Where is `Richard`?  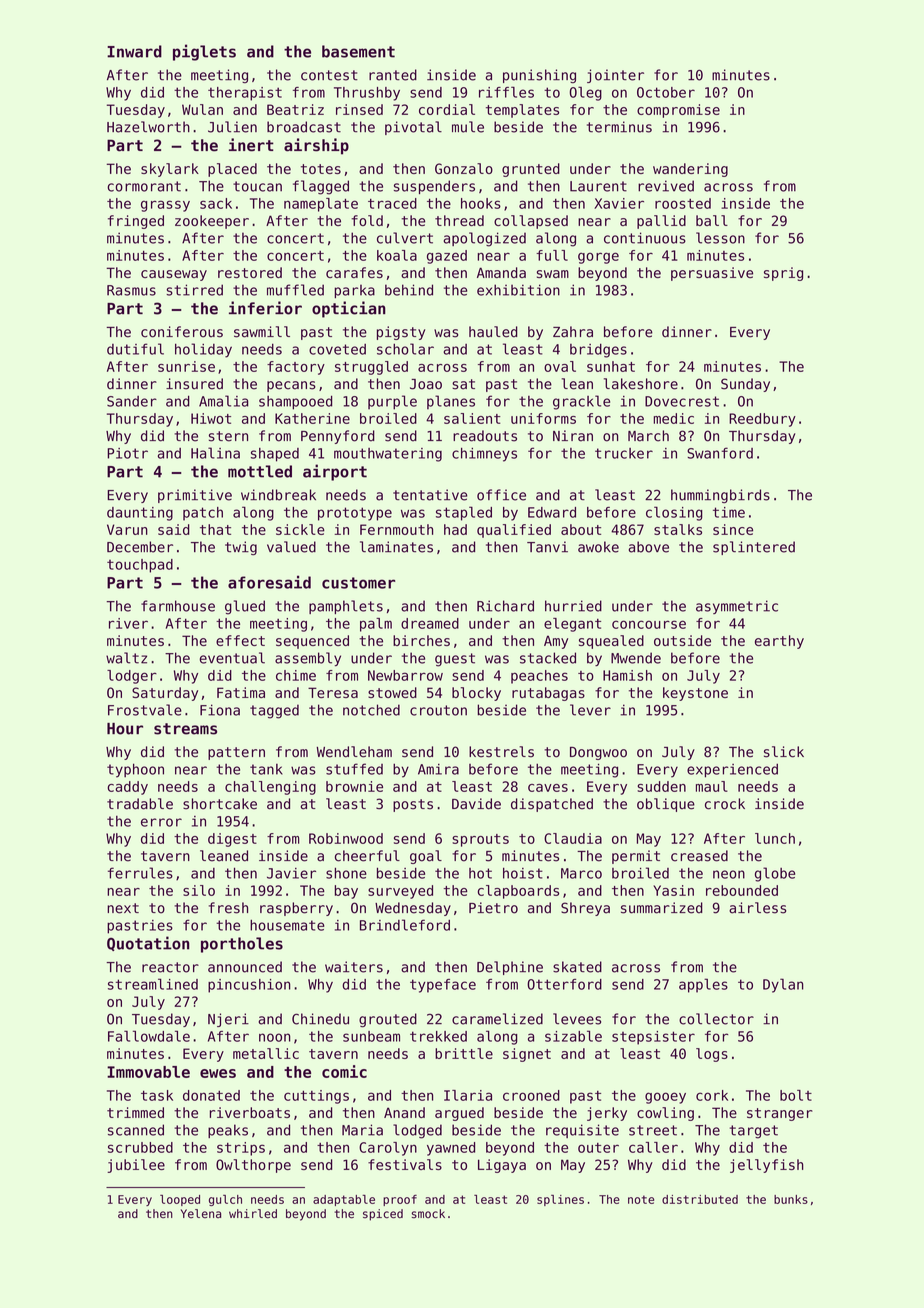
Richard is located at coordinates (505, 606).
